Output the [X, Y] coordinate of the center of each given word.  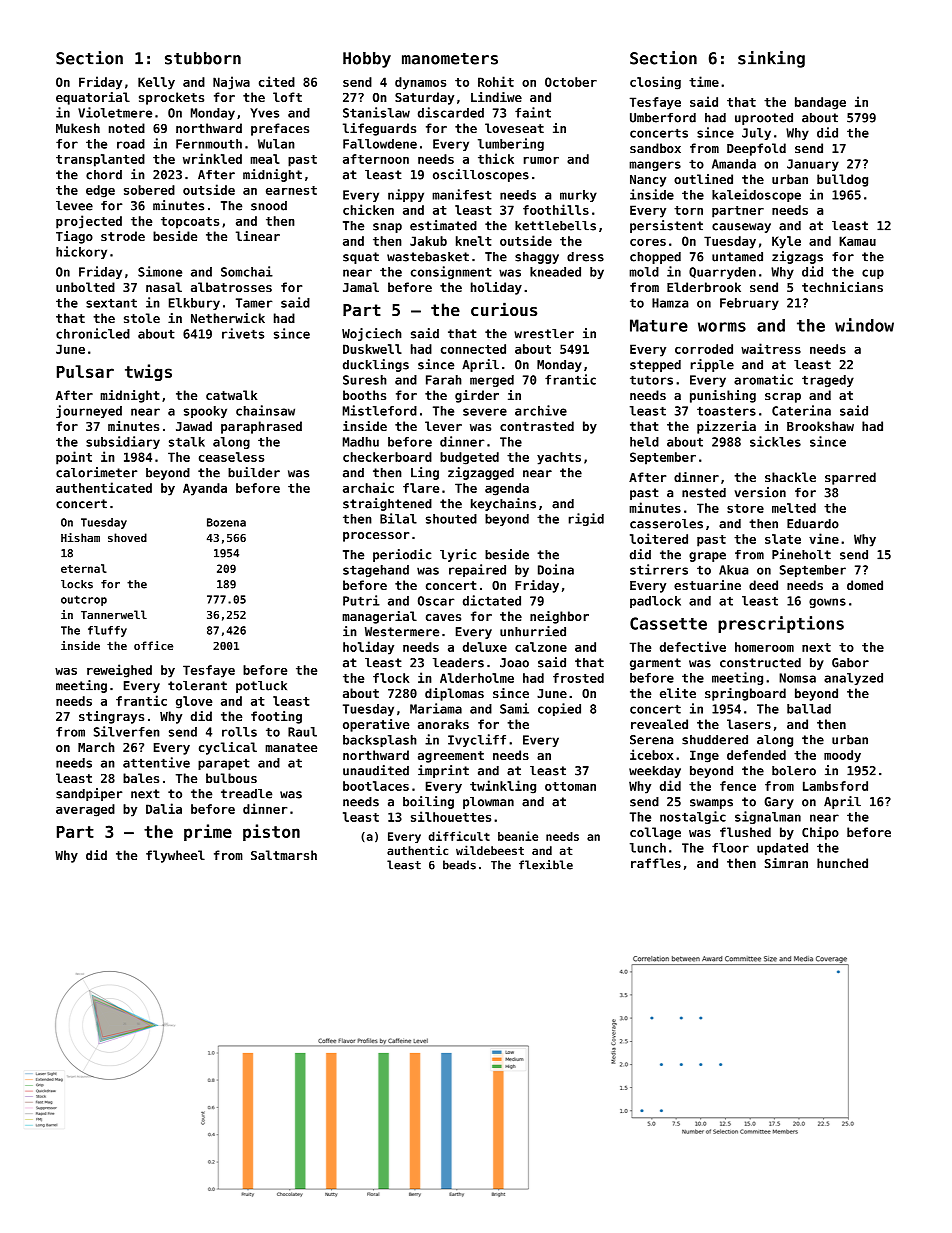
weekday [655, 772]
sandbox [655, 148]
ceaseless [231, 457]
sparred [850, 478]
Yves [264, 113]
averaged [85, 810]
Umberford [663, 118]
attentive [156, 762]
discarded [451, 112]
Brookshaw [820, 426]
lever [443, 426]
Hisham [80, 537]
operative [376, 725]
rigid [586, 519]
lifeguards [379, 129]
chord [104, 175]
